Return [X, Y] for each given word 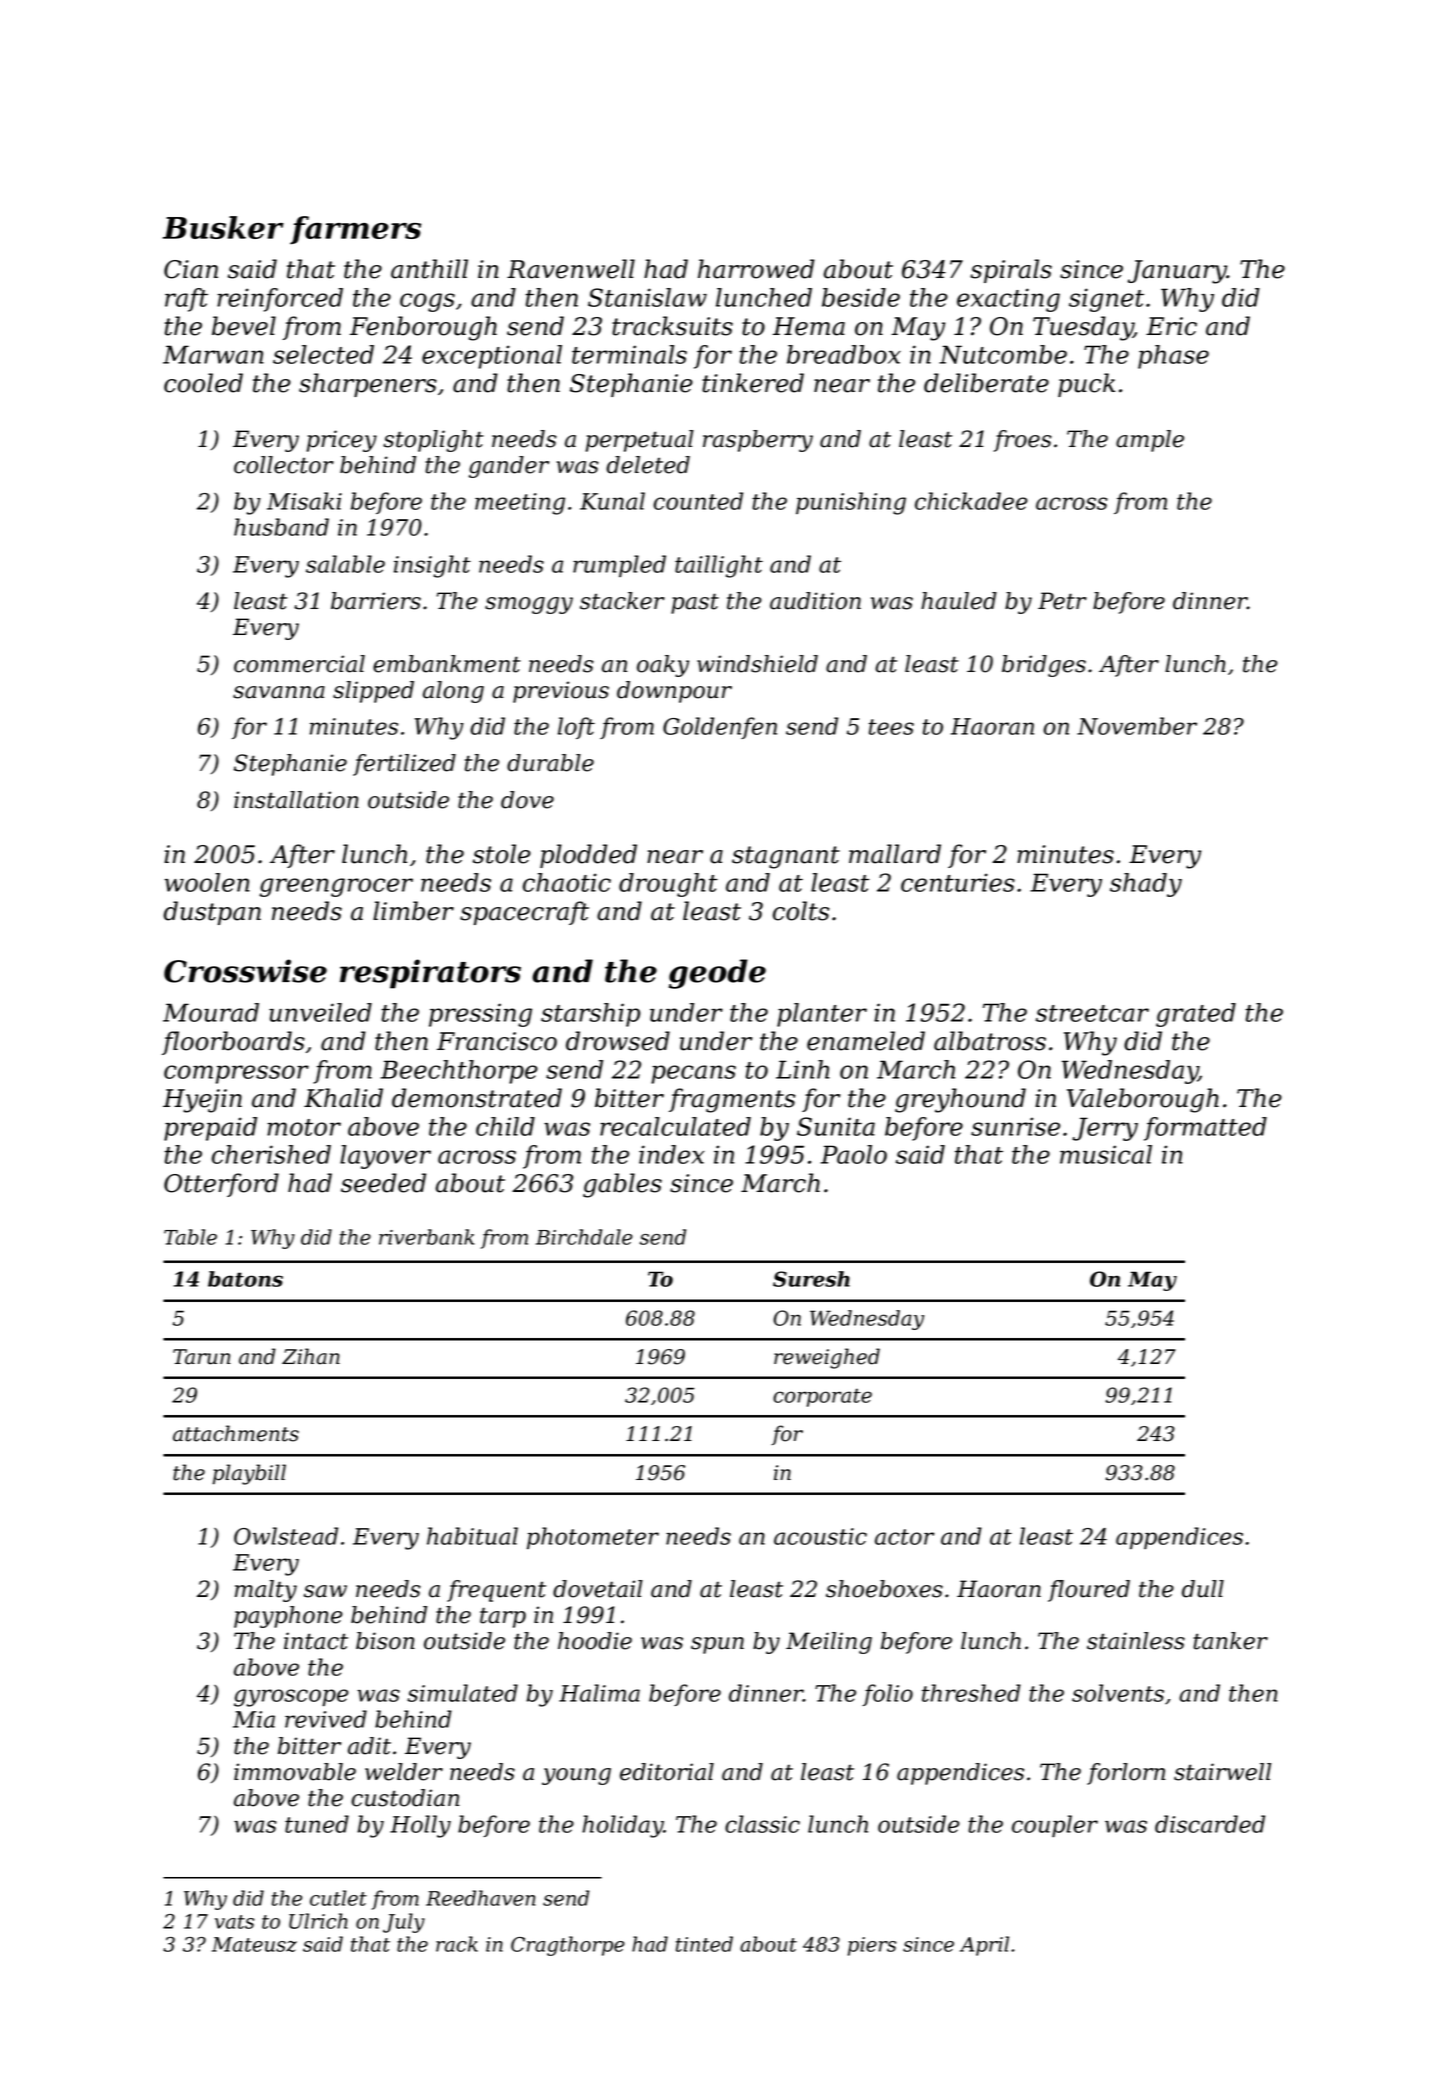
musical [1106, 1154]
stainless [1136, 1641]
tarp [503, 1617]
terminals [629, 354]
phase [1173, 357]
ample [1150, 441]
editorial [667, 1772]
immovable [295, 1772]
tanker [1230, 1641]
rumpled [619, 566]
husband [281, 527]
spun [717, 1645]
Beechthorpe [459, 1072]
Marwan [213, 354]
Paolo [854, 1154]
